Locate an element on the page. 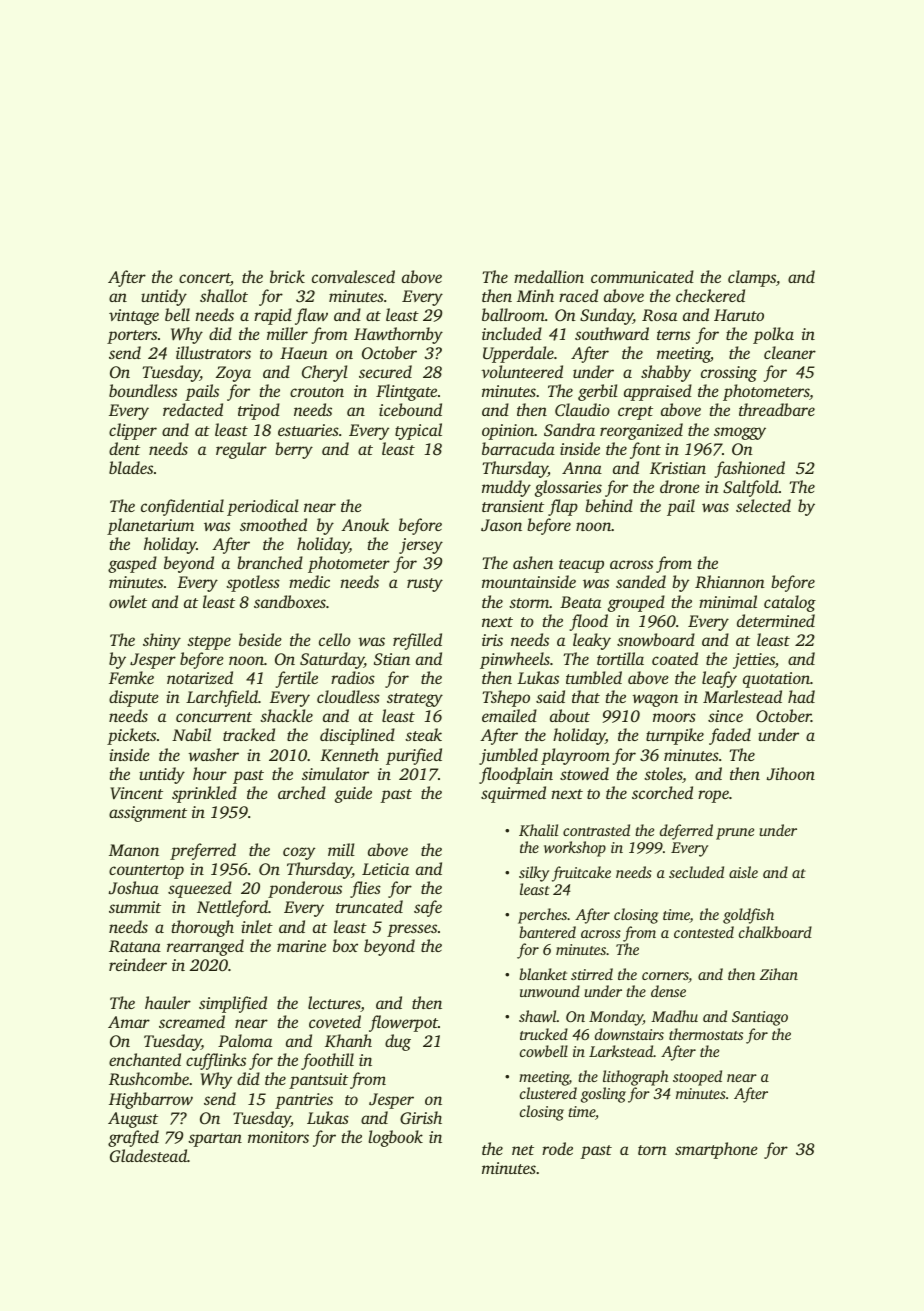 The height and width of the image is (1311, 924). moors is located at coordinates (674, 717).
